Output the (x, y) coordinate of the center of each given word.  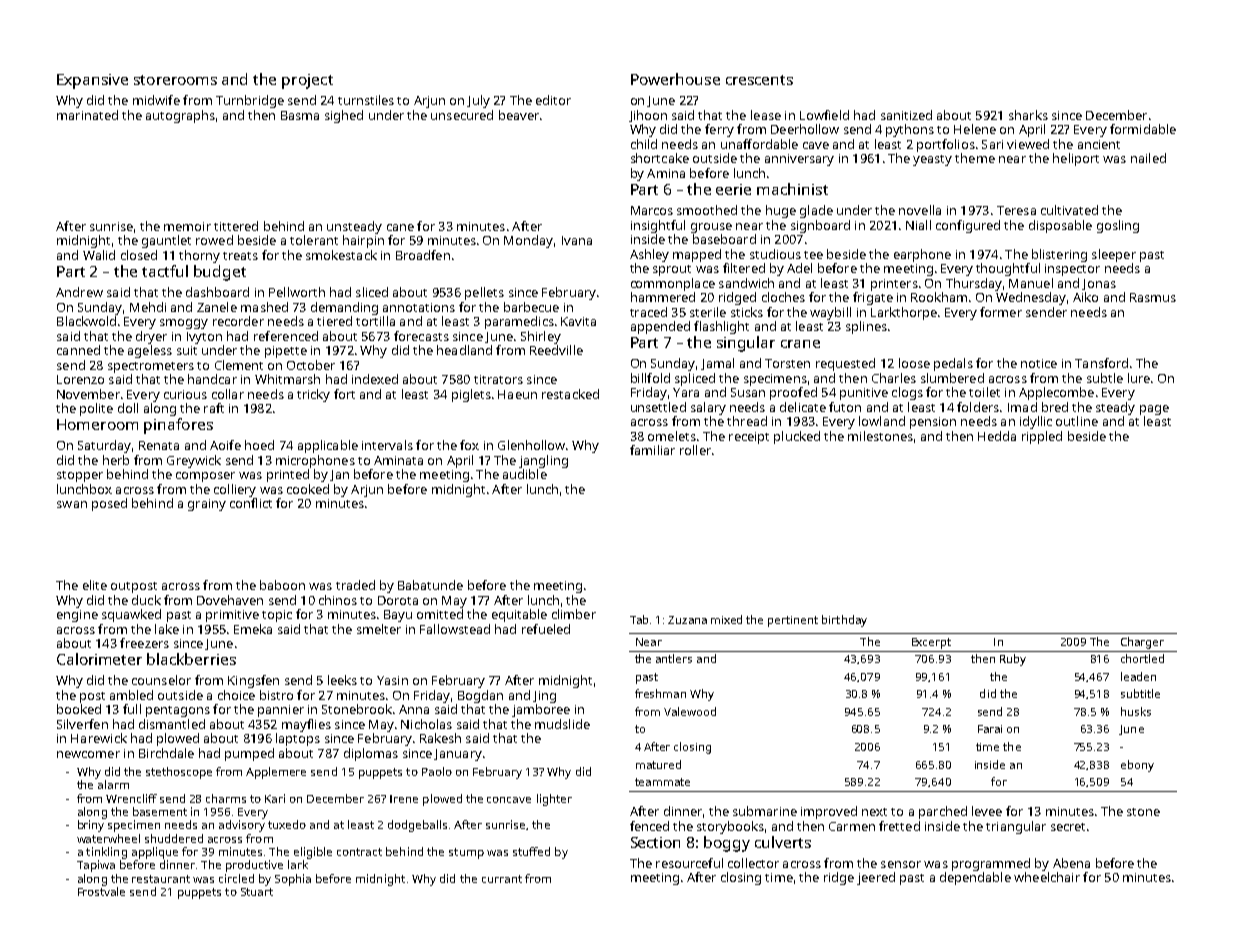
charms (226, 798)
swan (72, 504)
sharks (1028, 115)
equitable (519, 615)
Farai (990, 729)
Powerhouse (675, 79)
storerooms (175, 80)
